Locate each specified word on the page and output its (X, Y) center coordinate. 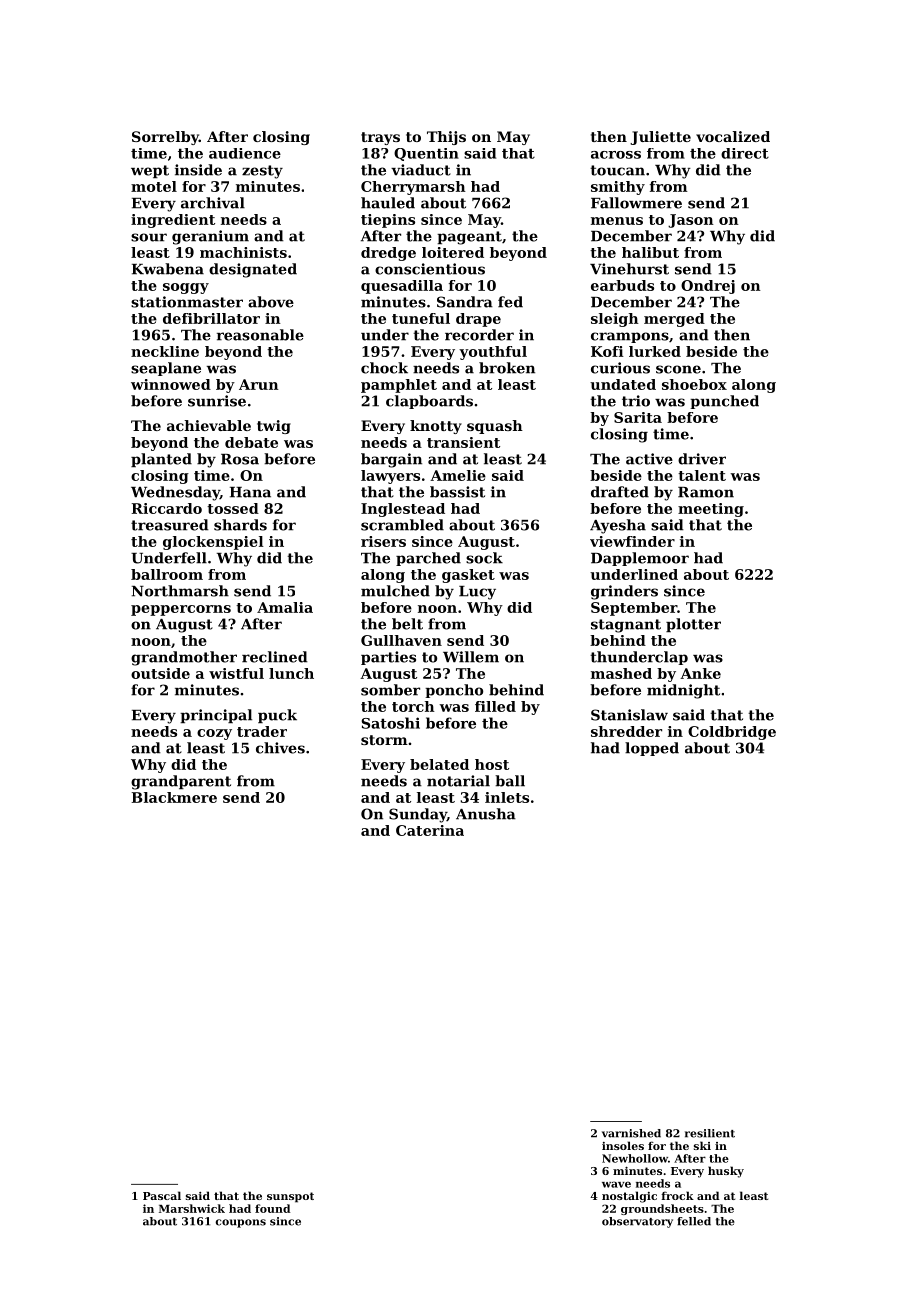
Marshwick (192, 1208)
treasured (170, 525)
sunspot (290, 1197)
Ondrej (708, 287)
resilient (710, 1133)
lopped (652, 749)
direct (745, 153)
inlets (507, 797)
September (634, 609)
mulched (395, 591)
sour (149, 237)
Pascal (162, 1195)
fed (510, 302)
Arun (259, 384)
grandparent (181, 782)
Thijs (446, 138)
